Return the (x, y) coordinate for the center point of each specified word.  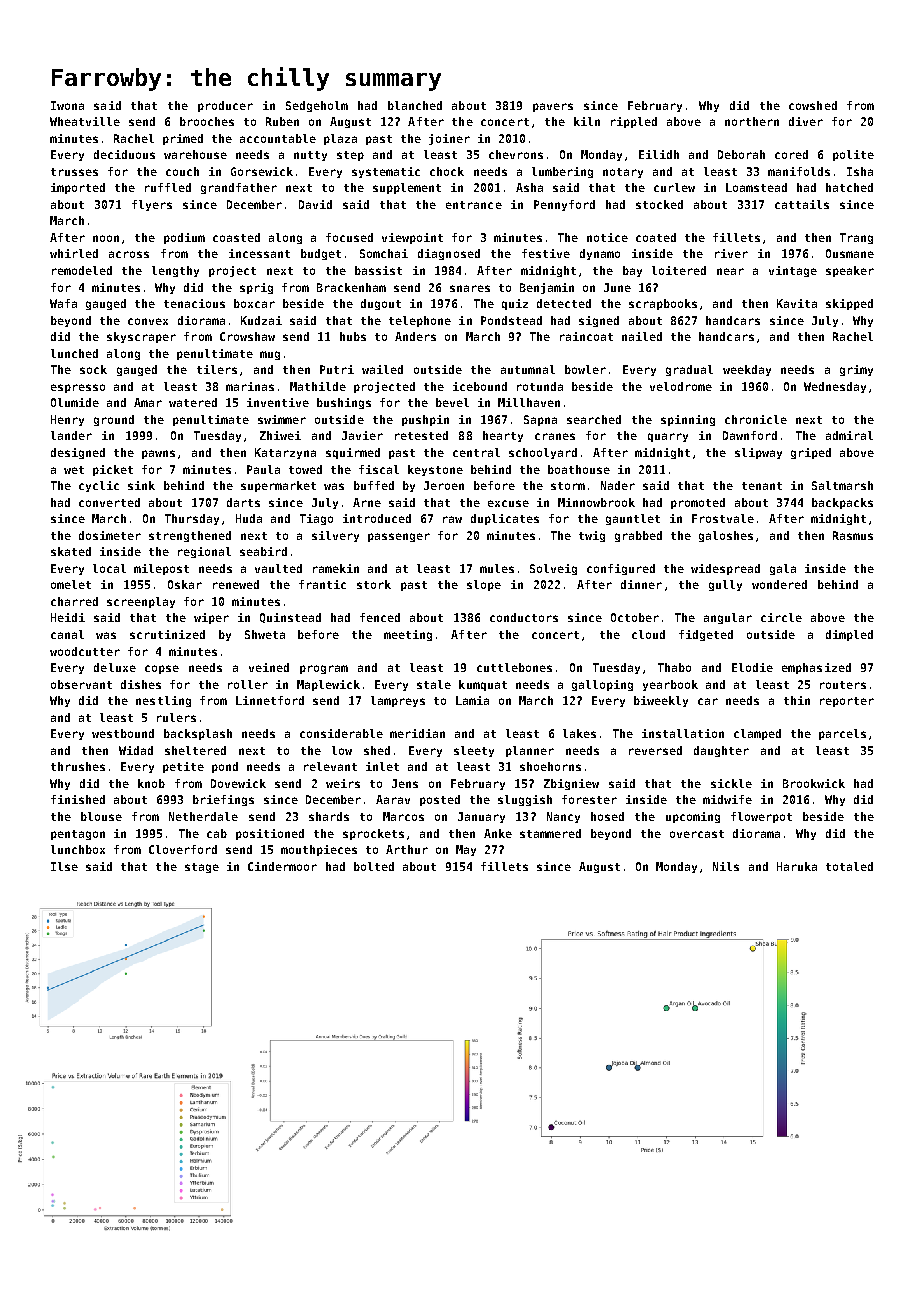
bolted (374, 866)
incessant (259, 253)
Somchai (384, 253)
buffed (374, 485)
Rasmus (853, 535)
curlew (674, 187)
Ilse (64, 866)
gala (783, 569)
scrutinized (167, 634)
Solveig (553, 569)
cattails (802, 204)
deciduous (124, 154)
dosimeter (110, 535)
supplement (407, 188)
